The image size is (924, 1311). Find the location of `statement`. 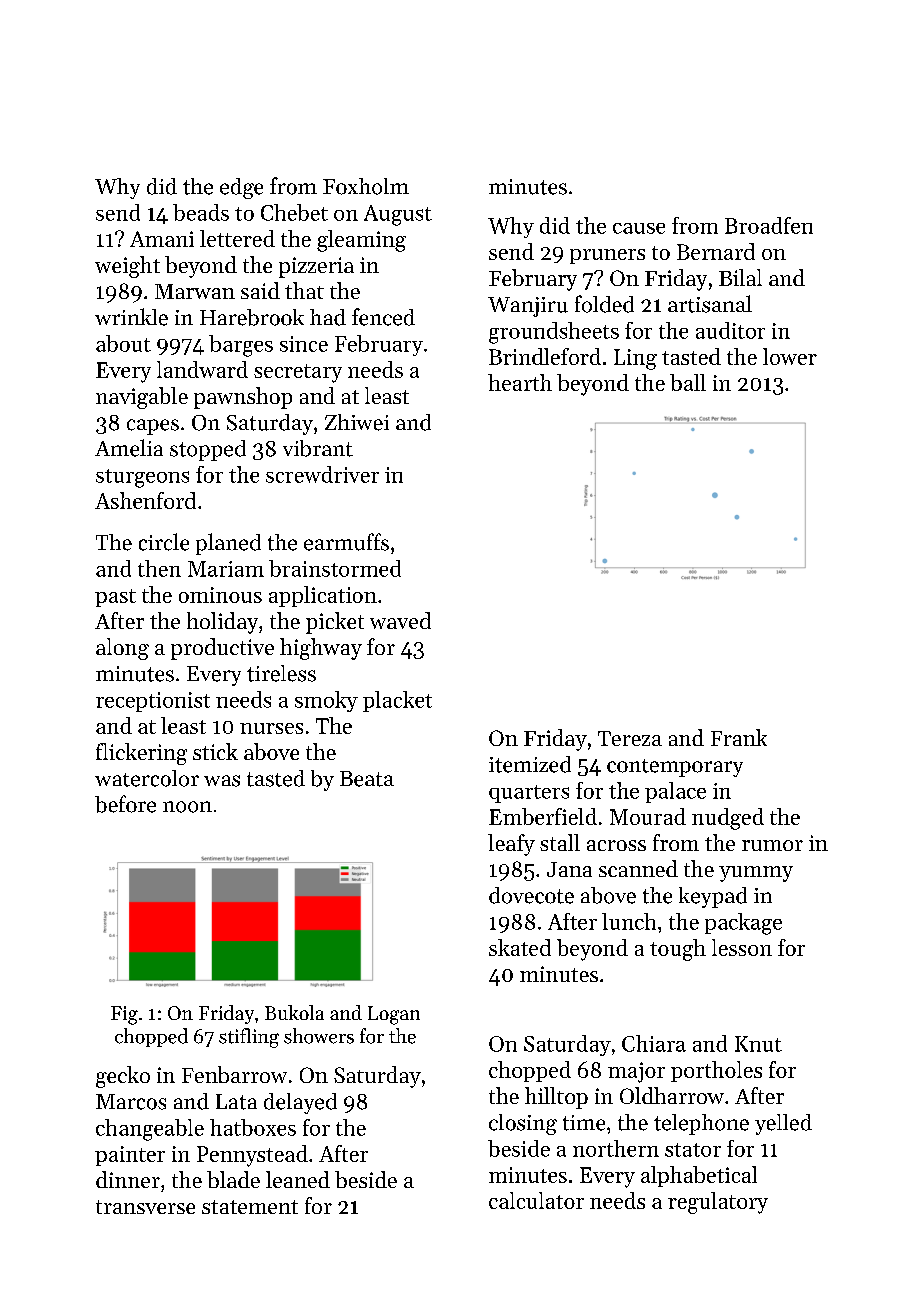

statement is located at coordinates (250, 1207).
